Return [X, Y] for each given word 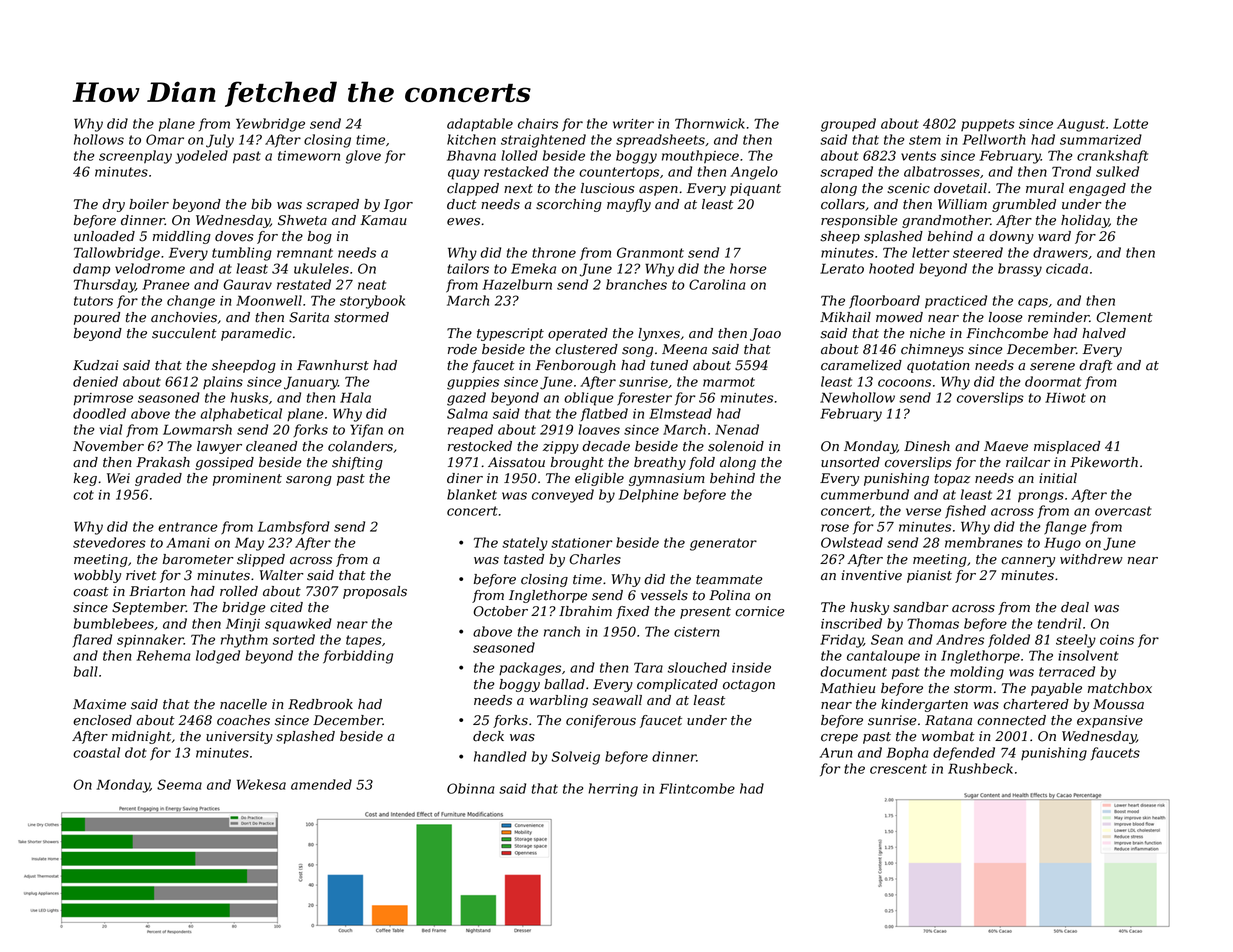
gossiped [224, 463]
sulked [1117, 171]
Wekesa [261, 784]
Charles [595, 559]
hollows [99, 139]
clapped [473, 189]
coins [1117, 640]
